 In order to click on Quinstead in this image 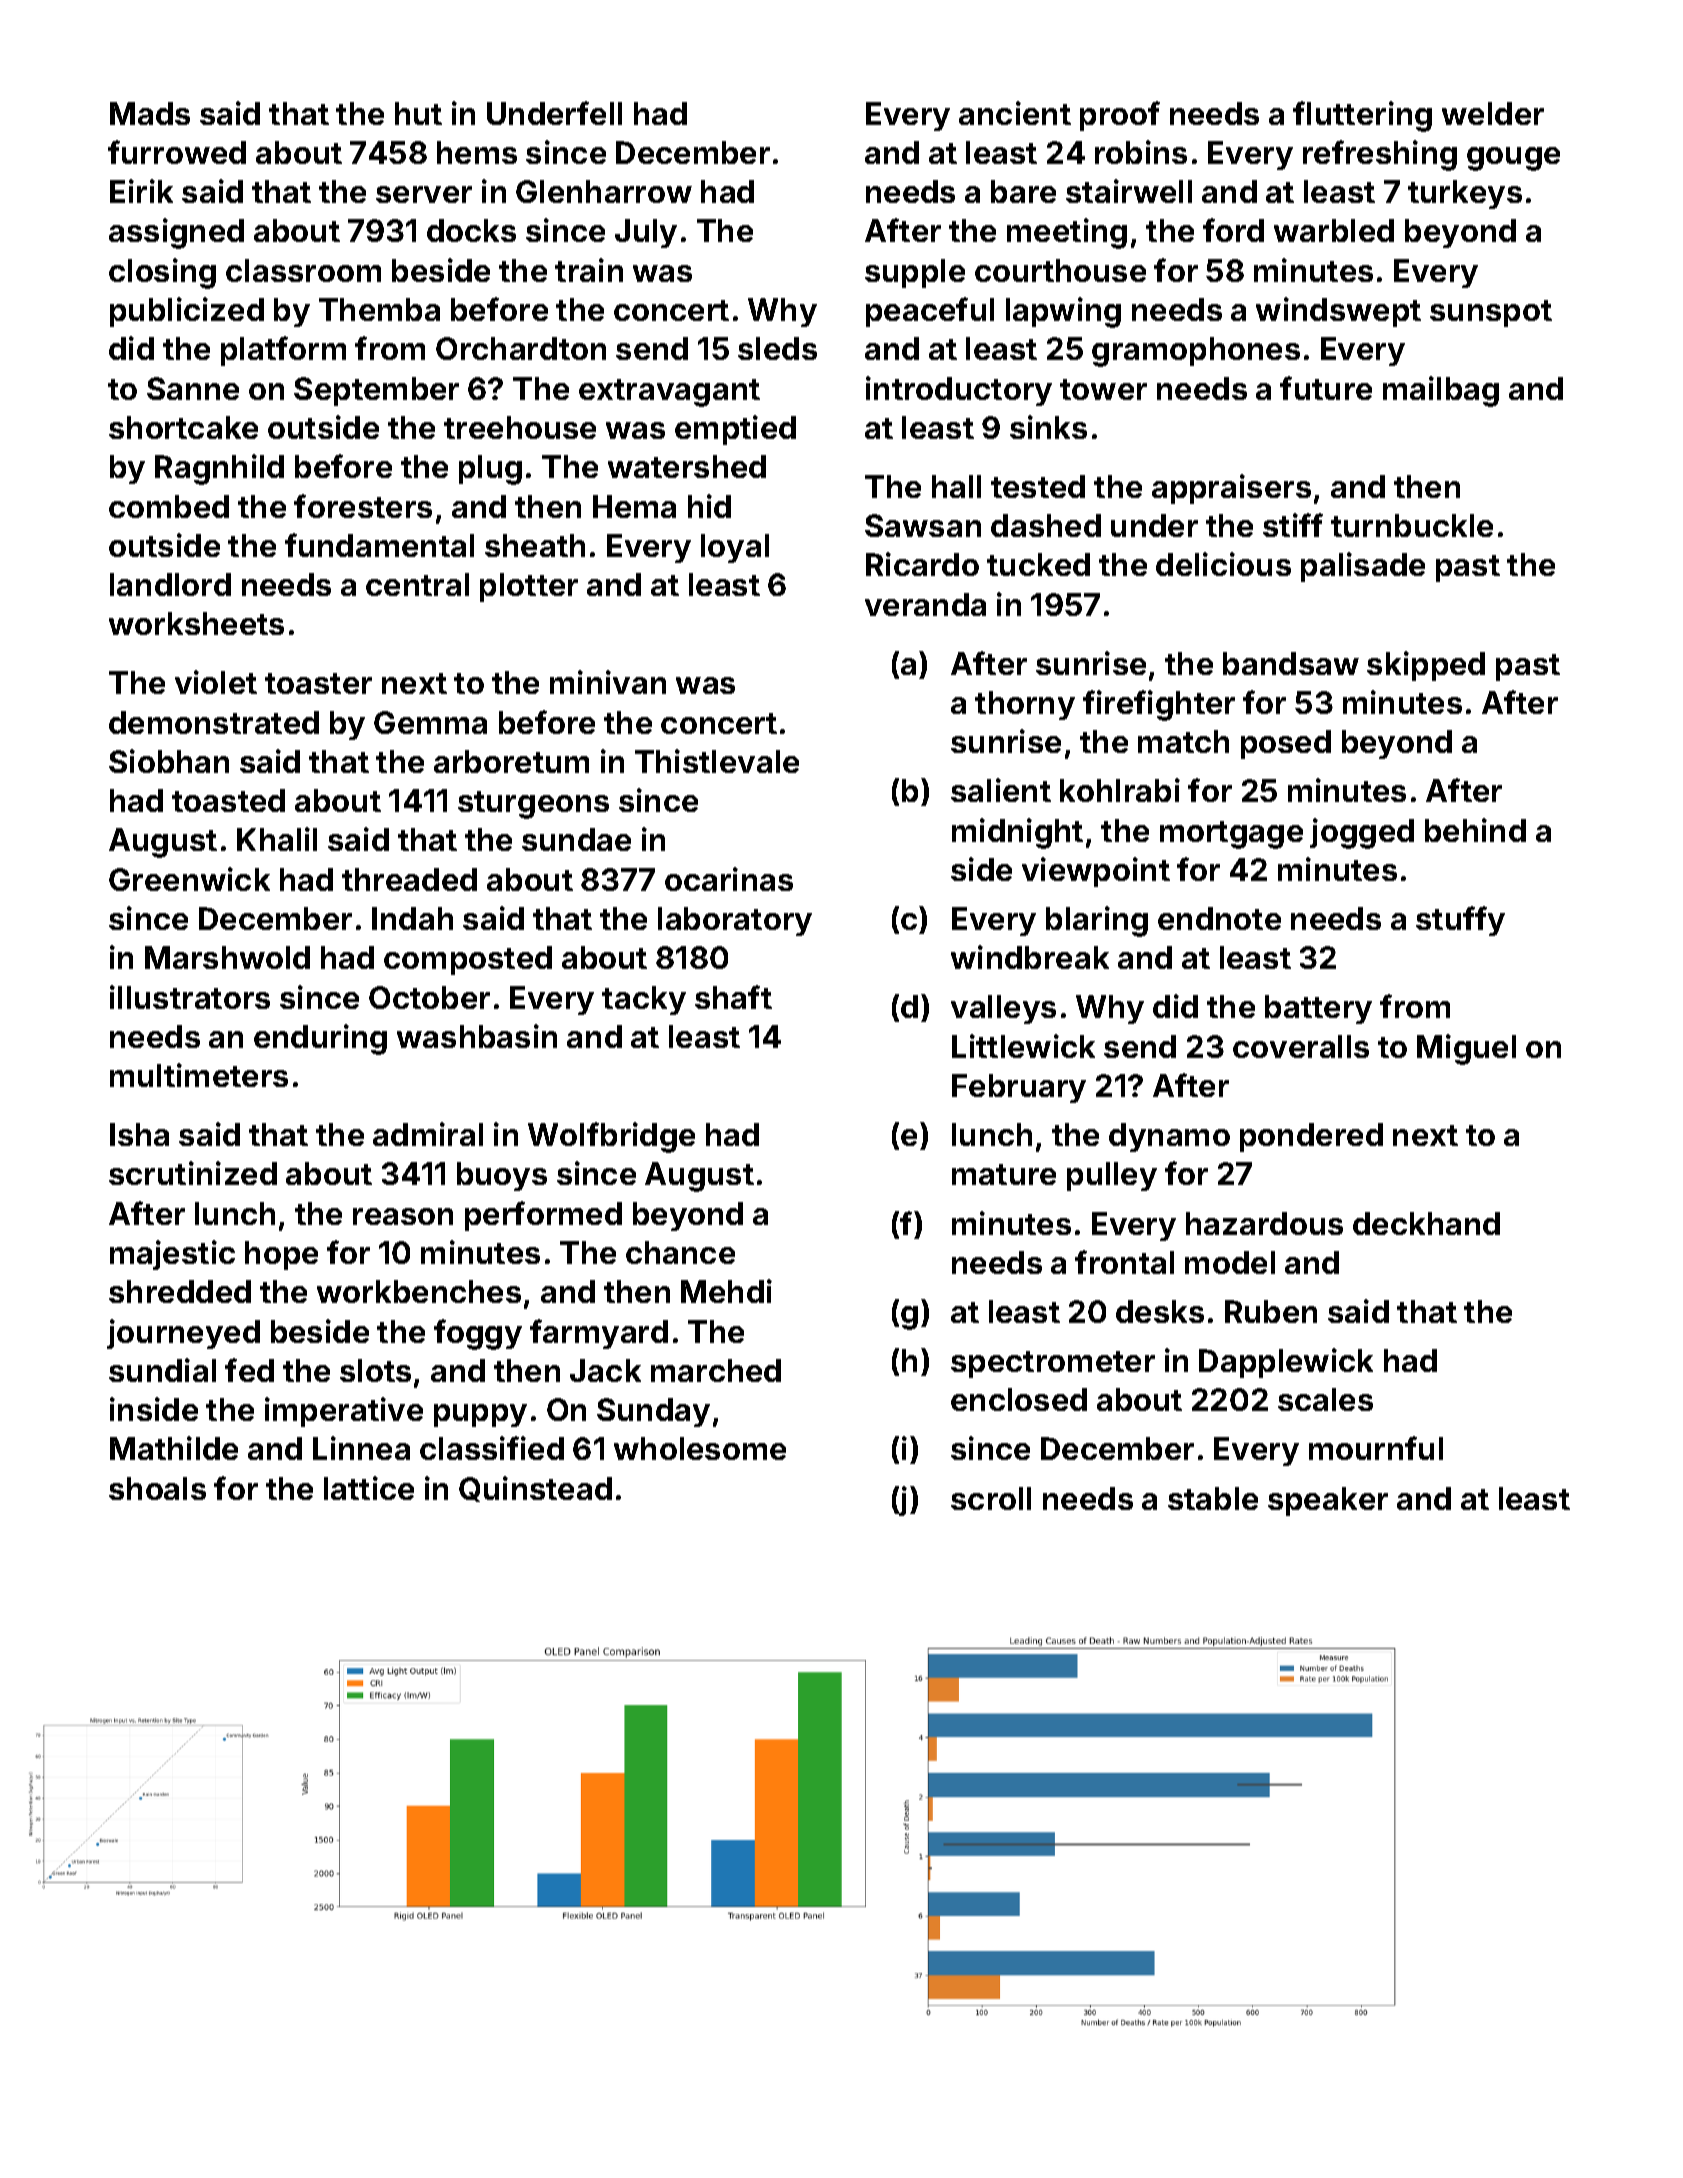, I will do `click(535, 1489)`.
